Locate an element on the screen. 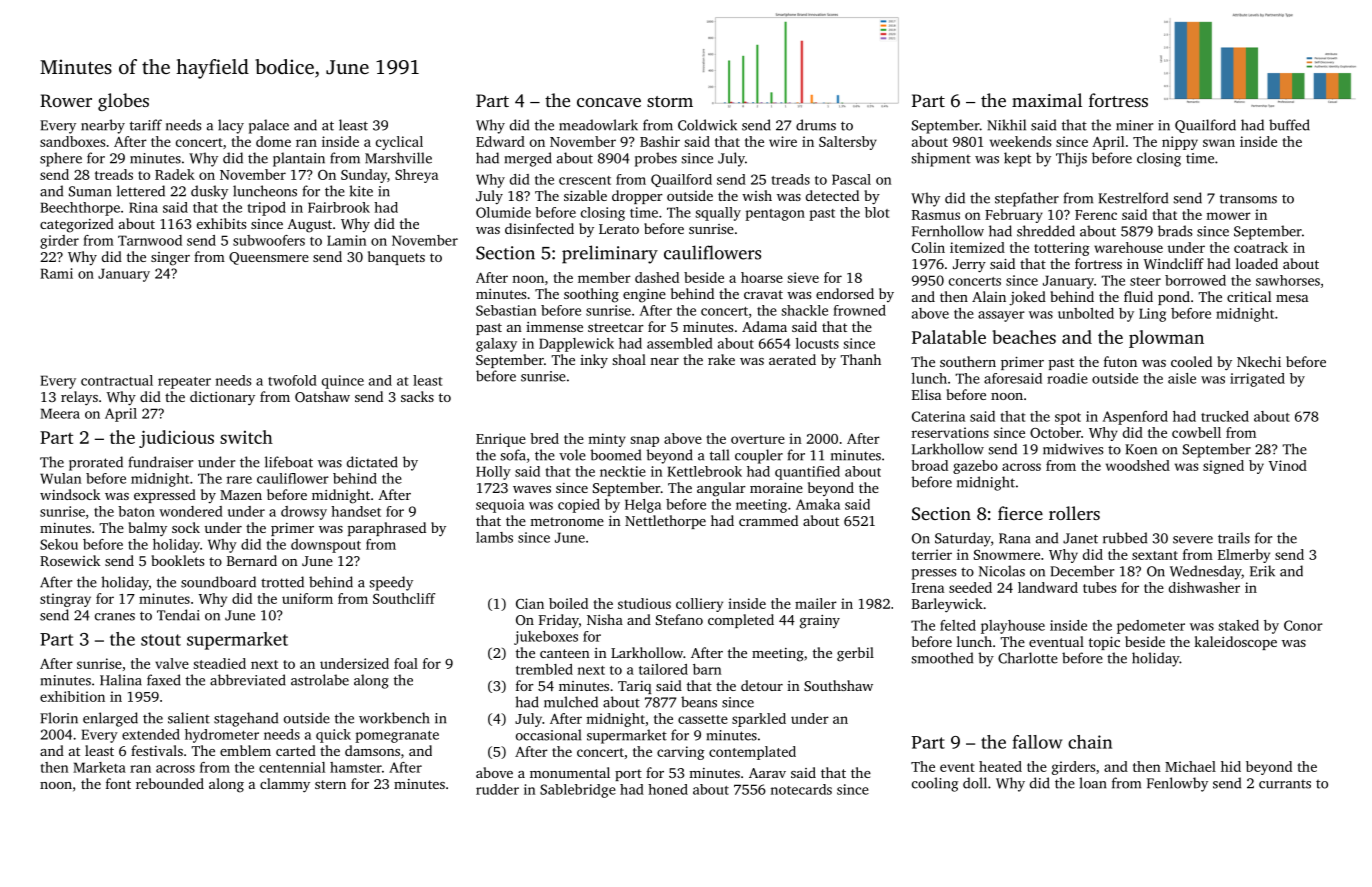  miner is located at coordinates (1134, 125).
